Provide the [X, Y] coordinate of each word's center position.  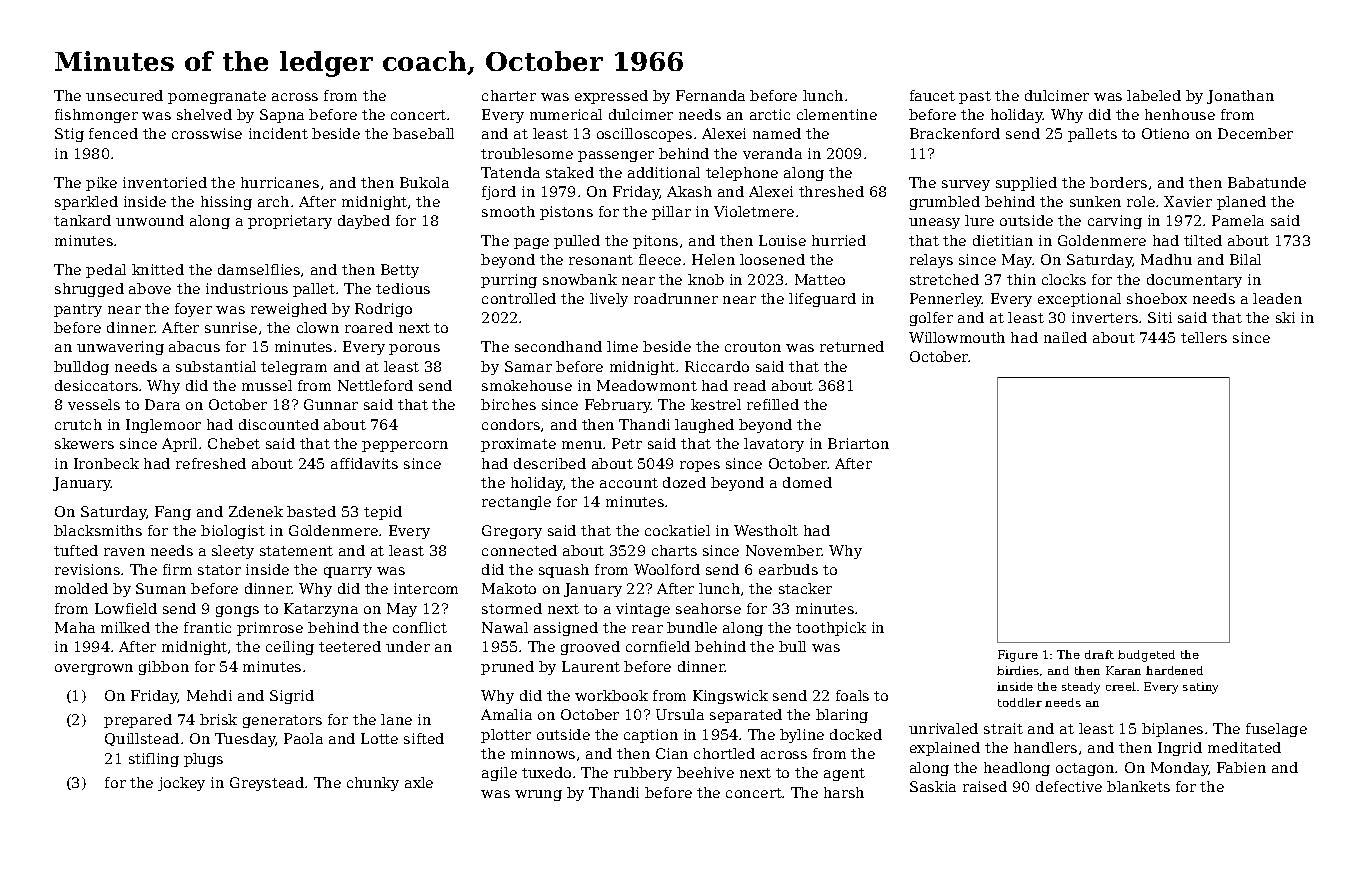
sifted [424, 738]
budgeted [1146, 656]
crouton [753, 347]
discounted [279, 424]
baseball [423, 133]
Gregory [512, 532]
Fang [173, 513]
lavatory [774, 445]
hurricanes [280, 182]
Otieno [1165, 133]
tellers [1204, 337]
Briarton [858, 443]
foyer [193, 310]
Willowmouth [957, 337]
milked [125, 627]
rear [647, 629]
